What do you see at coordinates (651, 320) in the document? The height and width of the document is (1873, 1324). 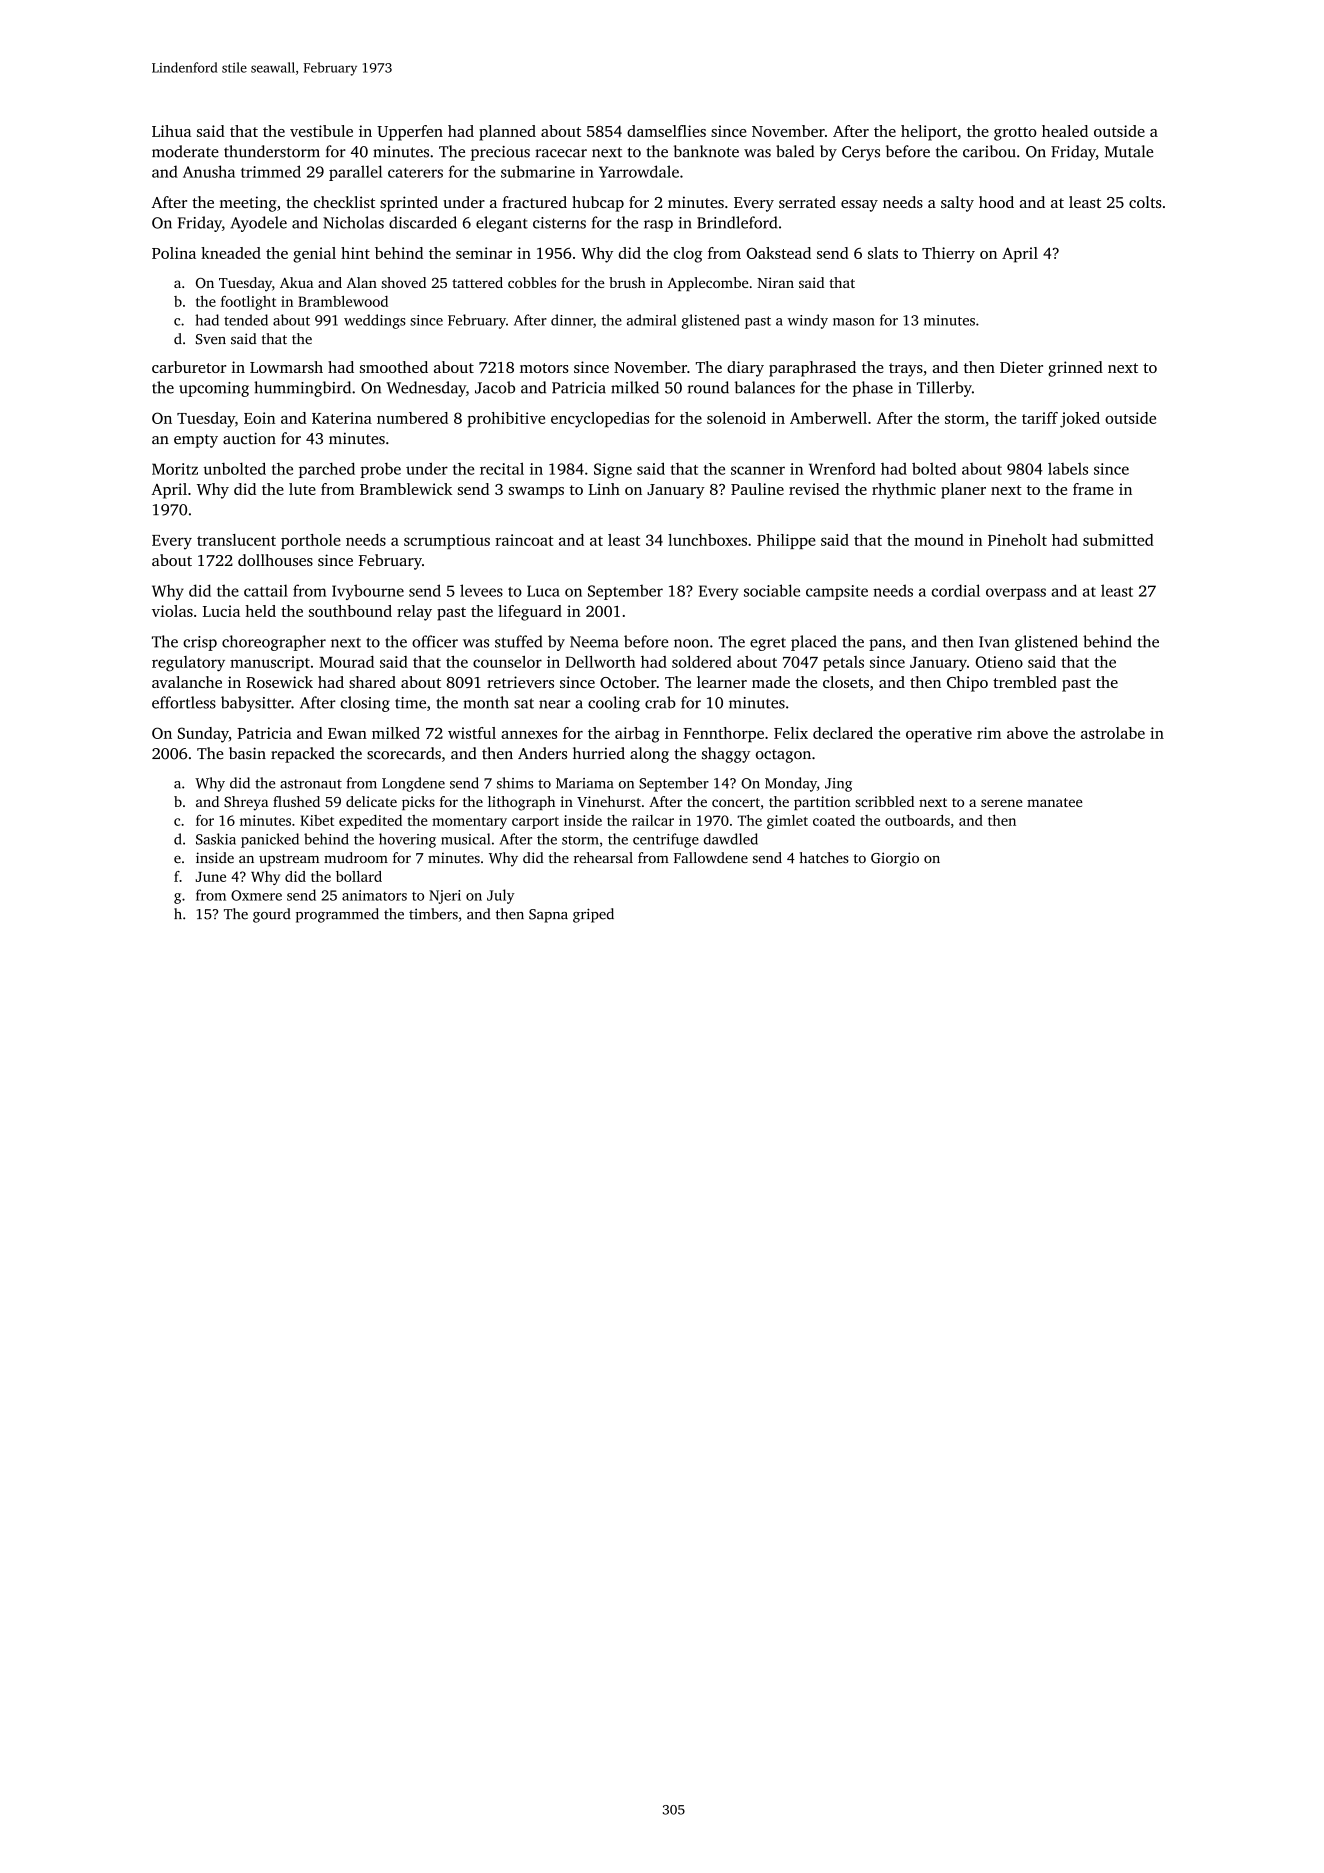 I see `admiral` at bounding box center [651, 320].
